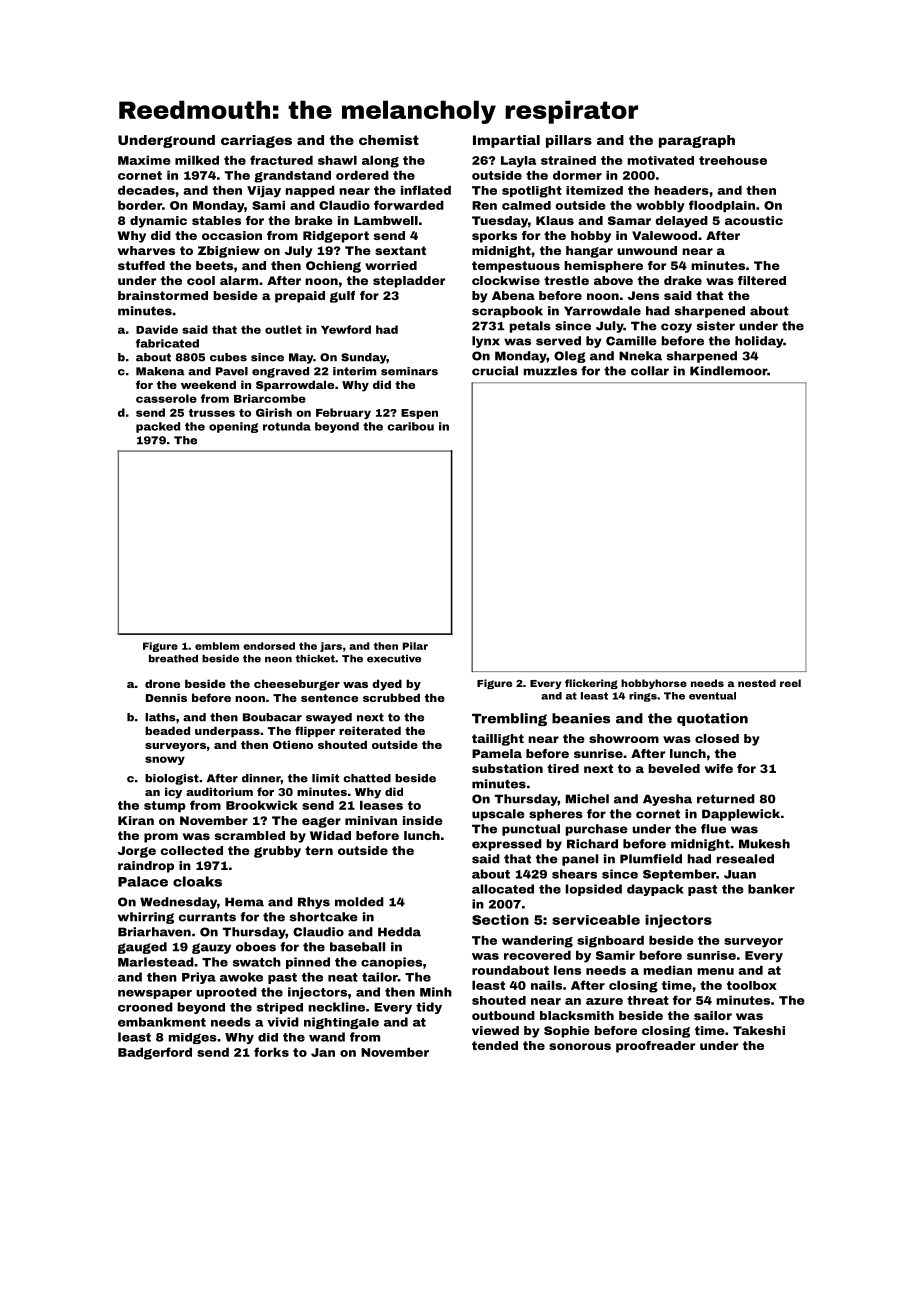  I want to click on proofreader, so click(655, 1047).
